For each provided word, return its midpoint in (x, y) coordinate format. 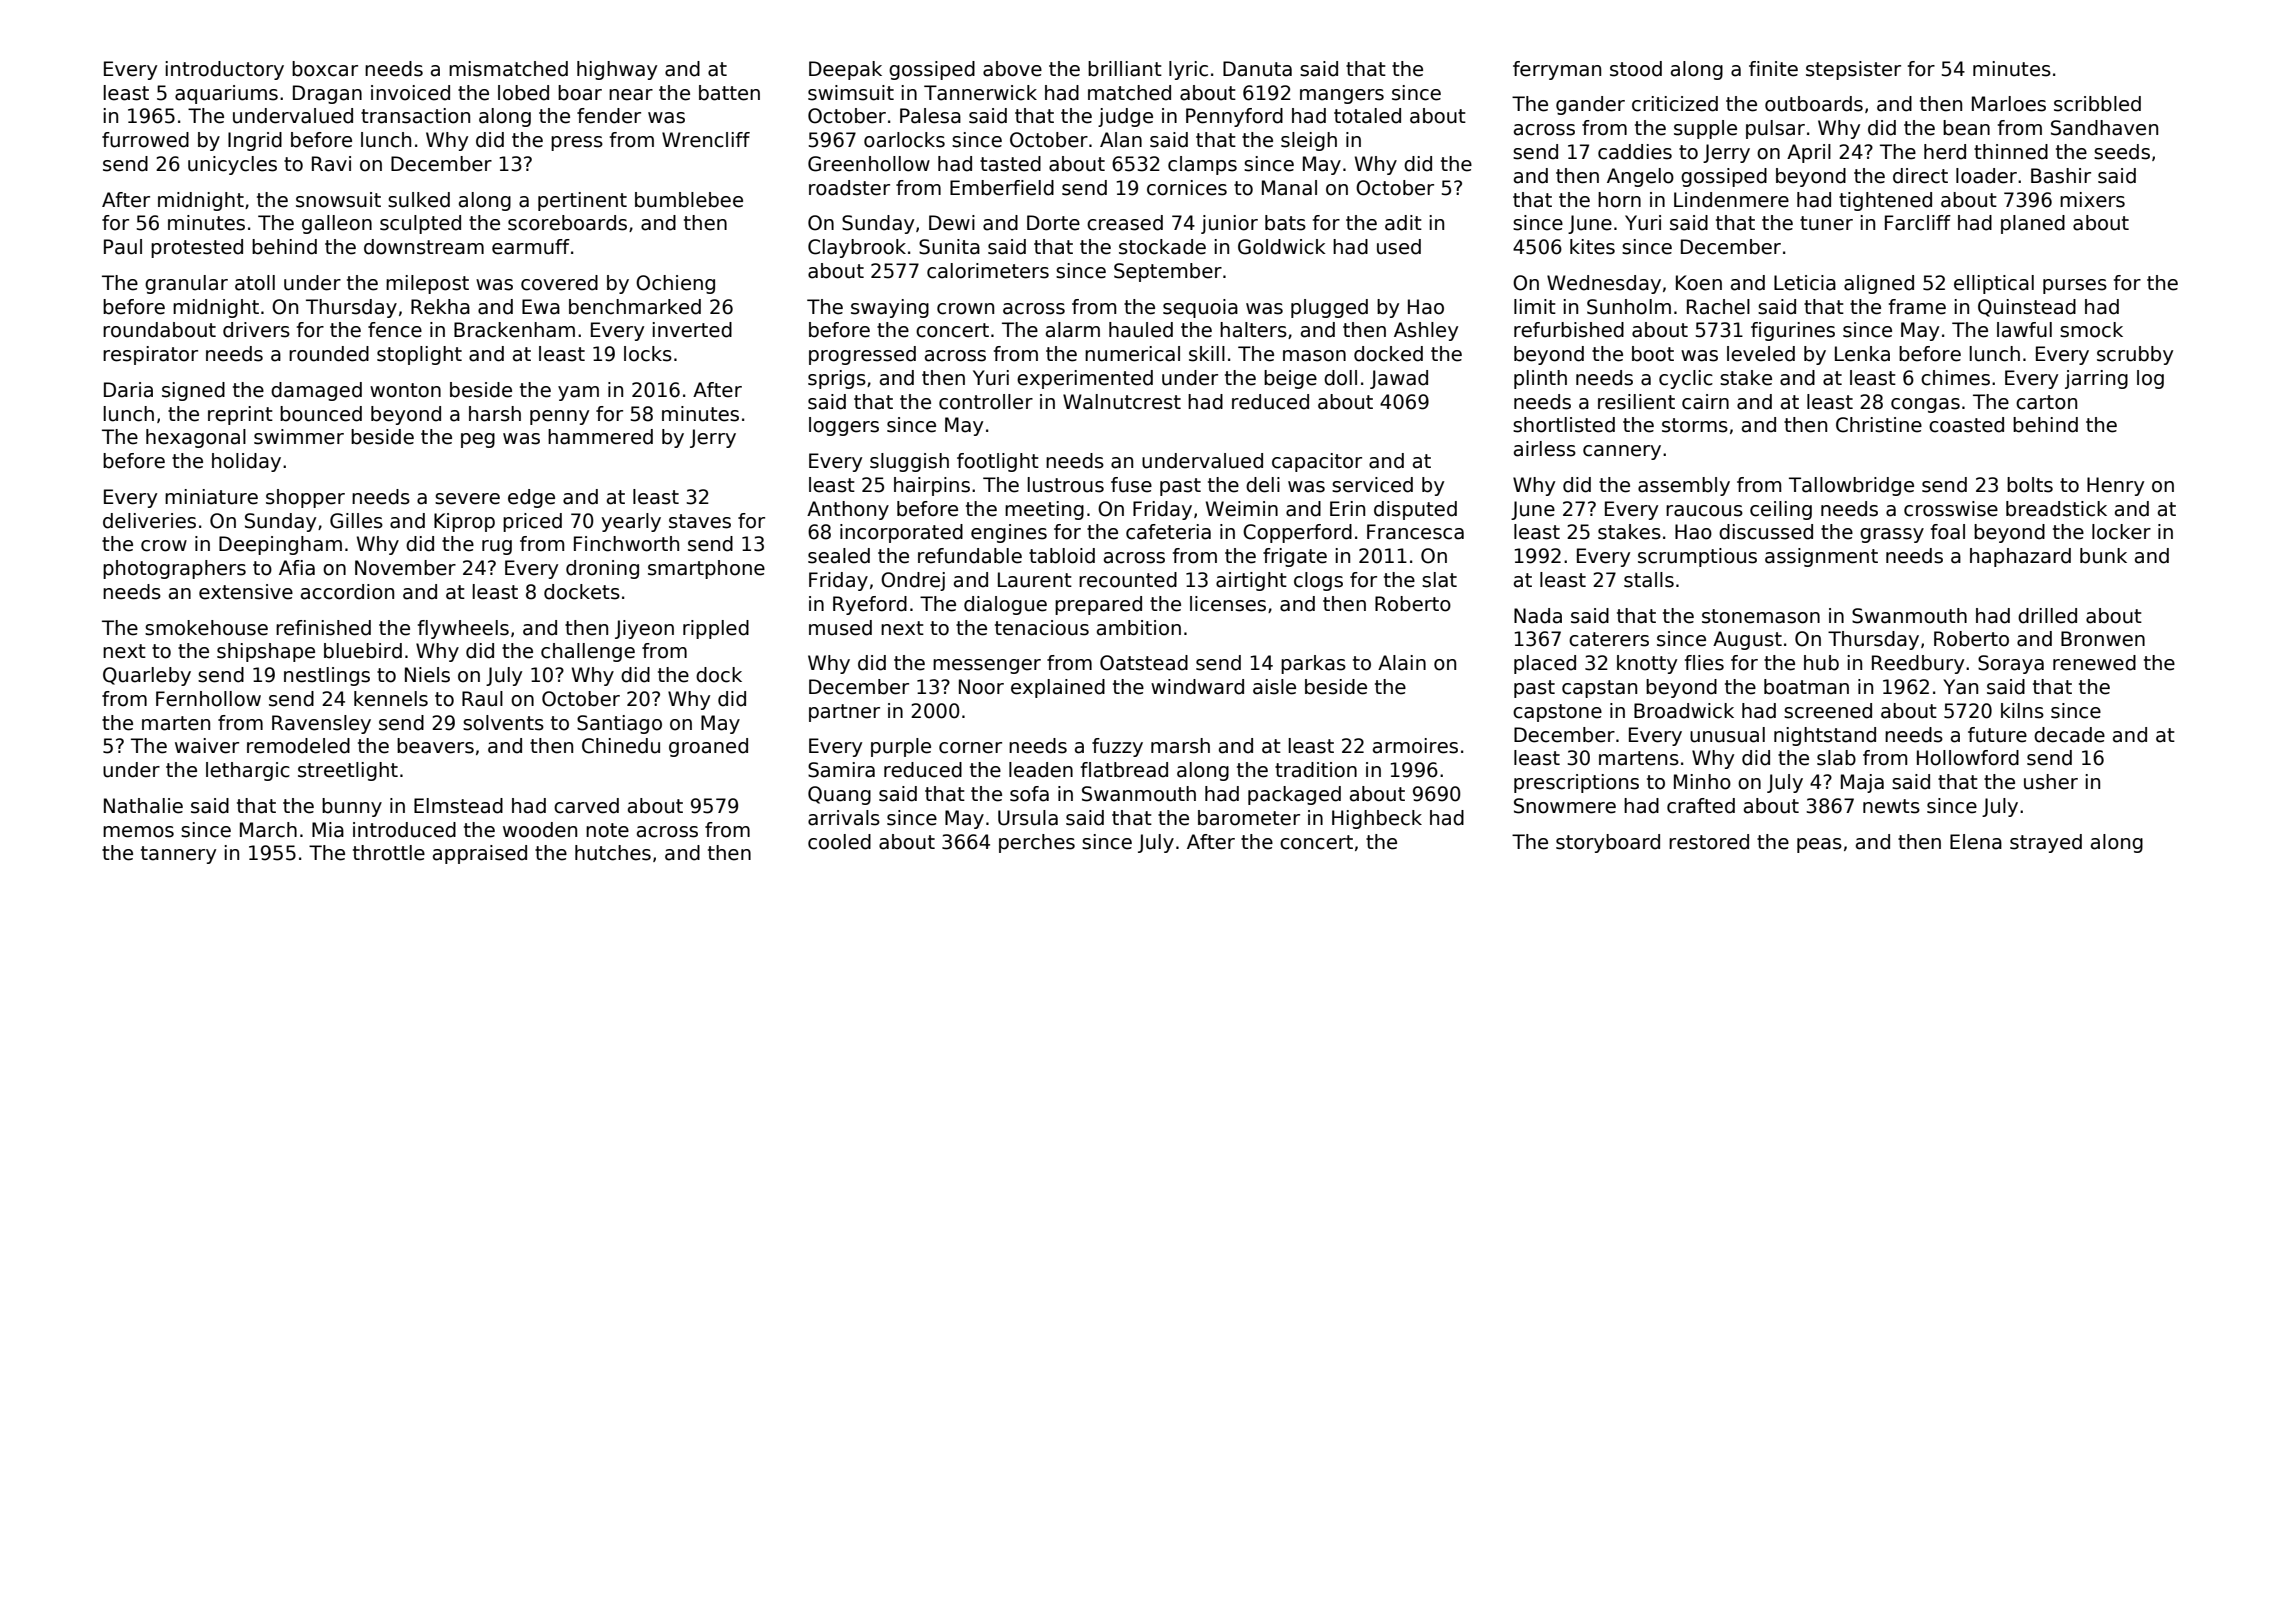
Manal (1289, 188)
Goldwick (1282, 247)
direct (1920, 176)
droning (602, 569)
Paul (123, 247)
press (577, 143)
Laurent (1035, 580)
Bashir (2061, 176)
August (1747, 640)
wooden (540, 830)
